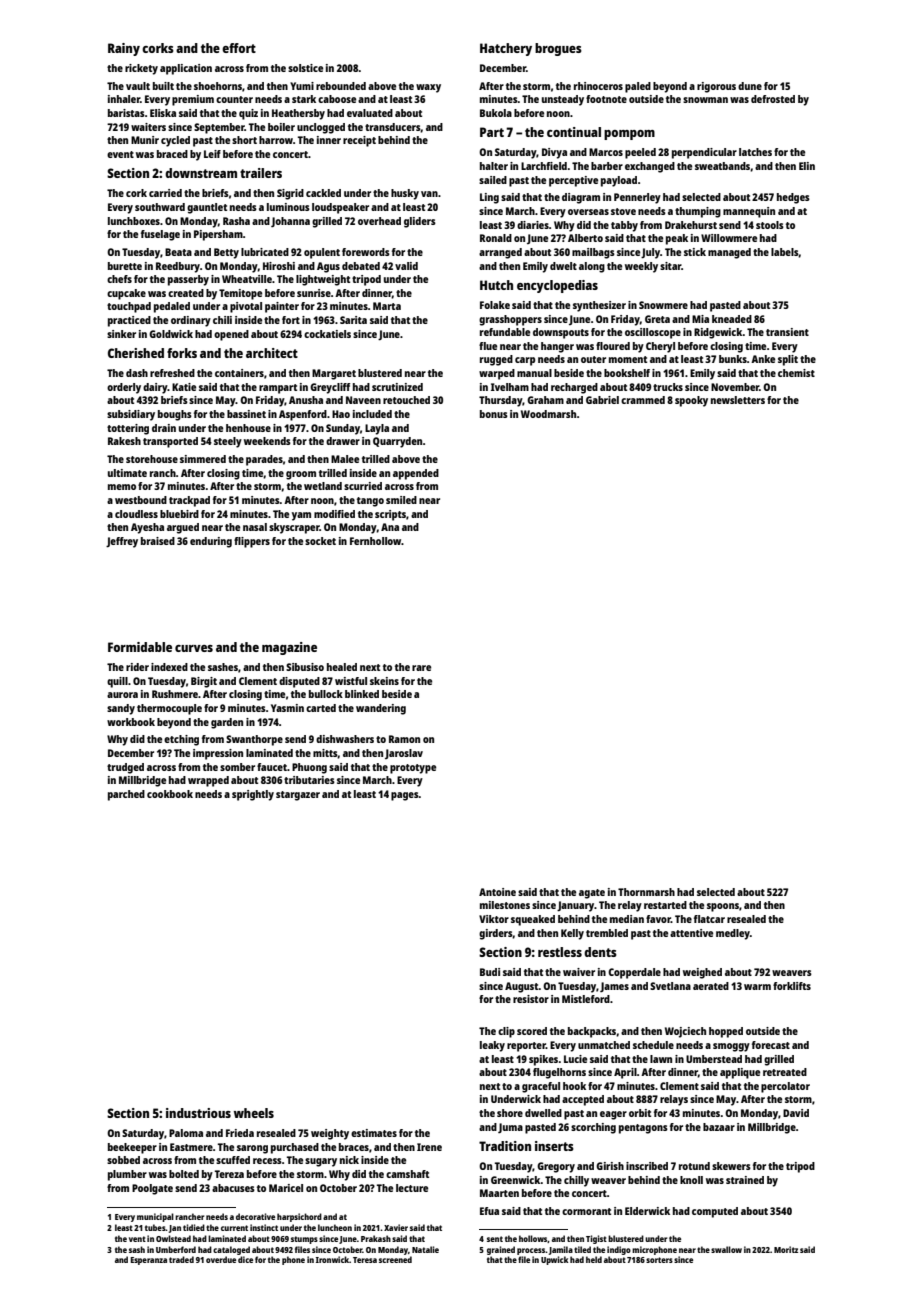  Describe the element at coordinates (405, 796) in the screenshot. I see `pages` at that location.
